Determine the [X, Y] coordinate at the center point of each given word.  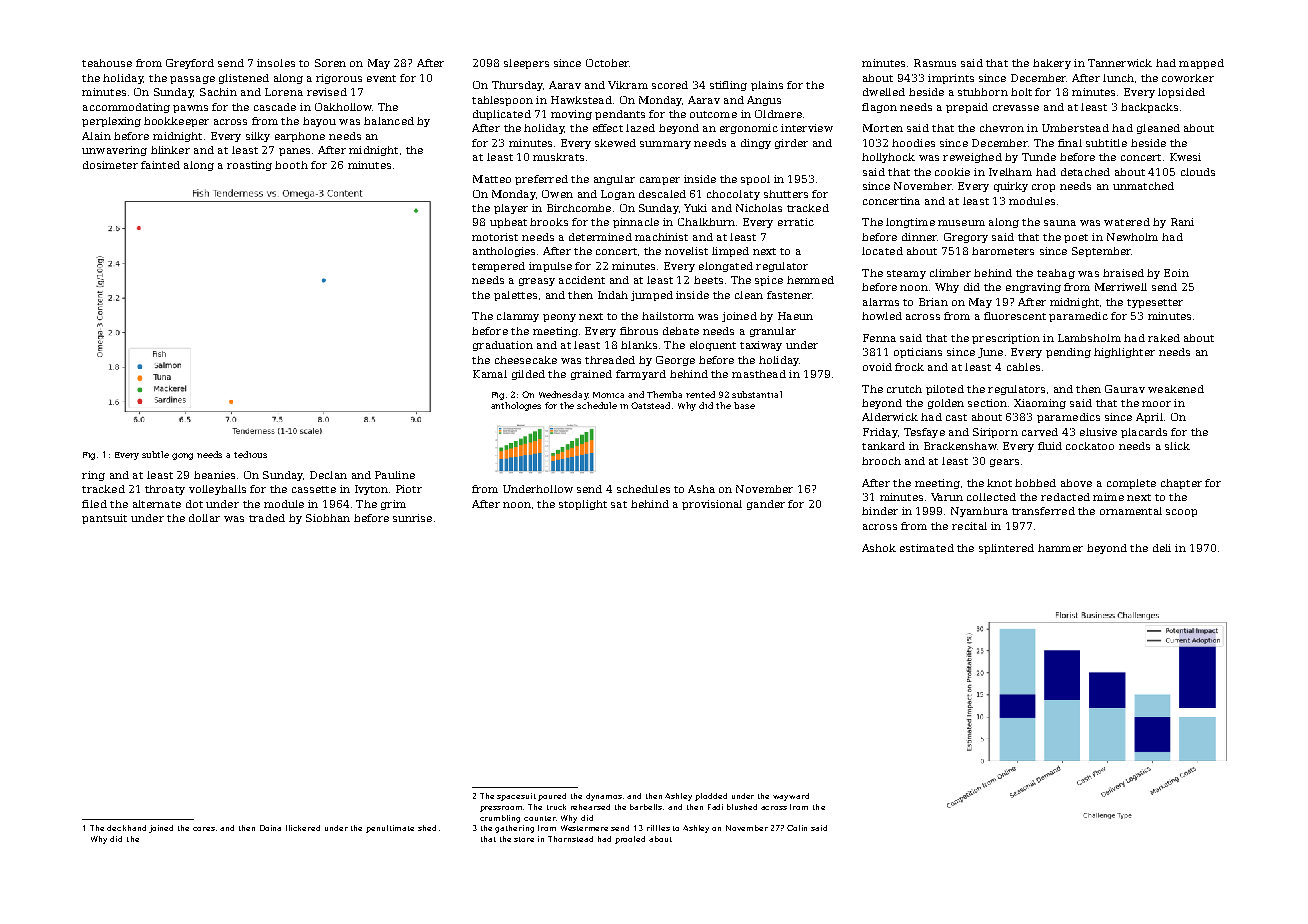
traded [267, 518]
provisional [712, 505]
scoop [1181, 513]
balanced [389, 121]
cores [204, 829]
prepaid [967, 108]
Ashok [879, 548]
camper [660, 181]
